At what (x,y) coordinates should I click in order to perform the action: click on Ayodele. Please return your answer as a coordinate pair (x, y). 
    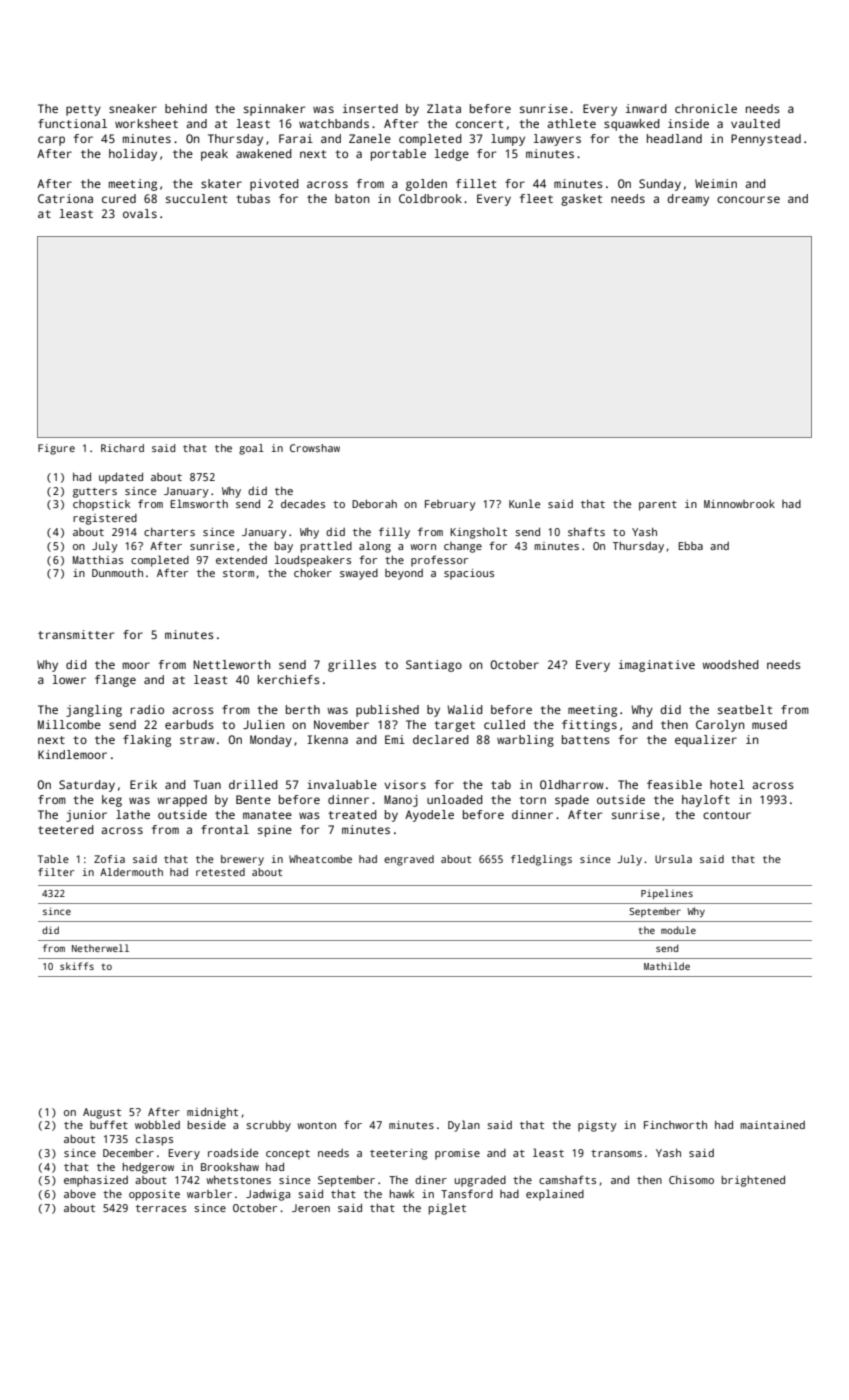
    Looking at the image, I should click on (429, 816).
